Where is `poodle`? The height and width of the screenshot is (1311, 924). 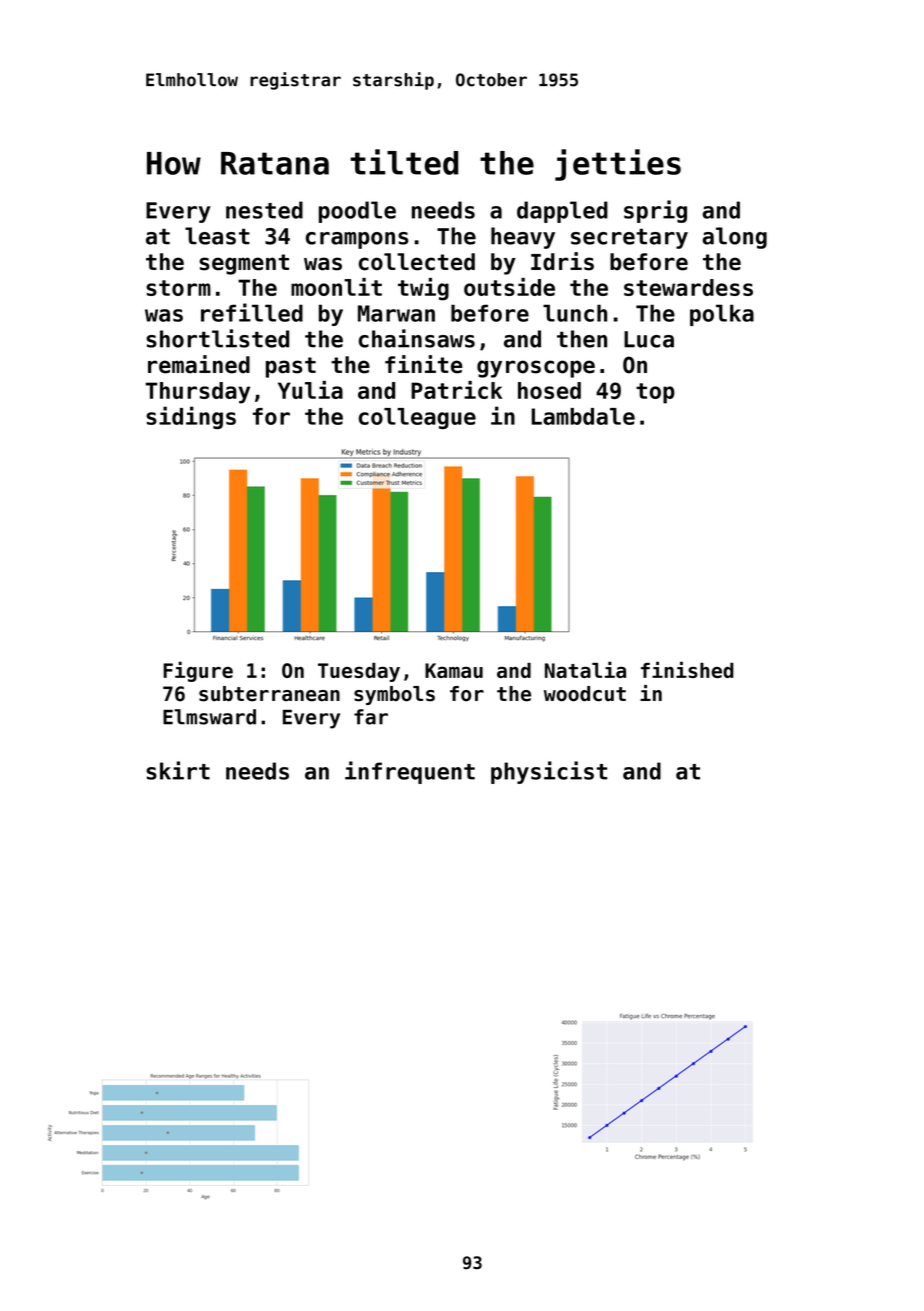 poodle is located at coordinates (357, 212).
